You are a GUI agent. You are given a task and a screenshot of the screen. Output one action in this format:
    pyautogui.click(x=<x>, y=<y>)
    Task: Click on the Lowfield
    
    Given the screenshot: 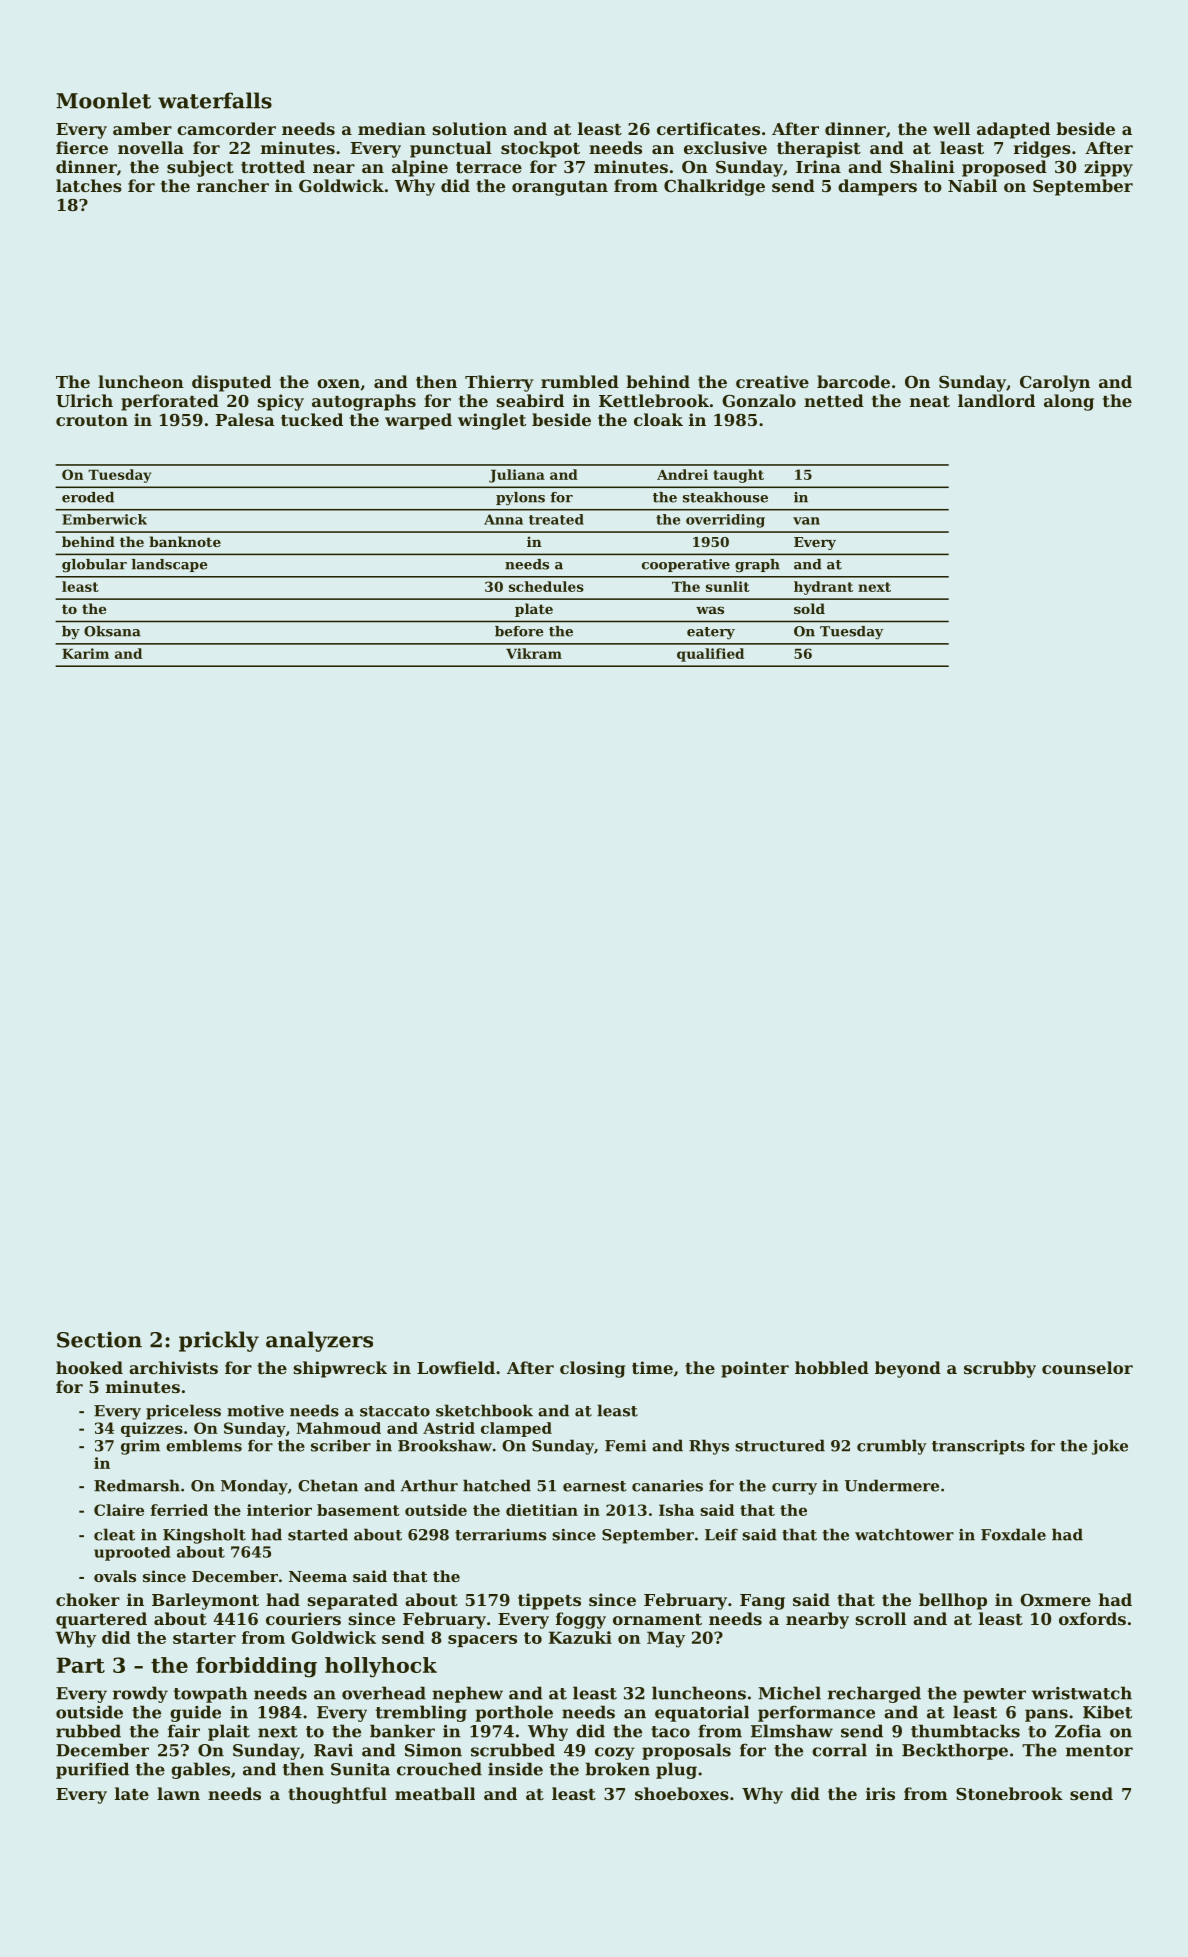 What is the action you would take?
    pyautogui.click(x=456, y=1367)
